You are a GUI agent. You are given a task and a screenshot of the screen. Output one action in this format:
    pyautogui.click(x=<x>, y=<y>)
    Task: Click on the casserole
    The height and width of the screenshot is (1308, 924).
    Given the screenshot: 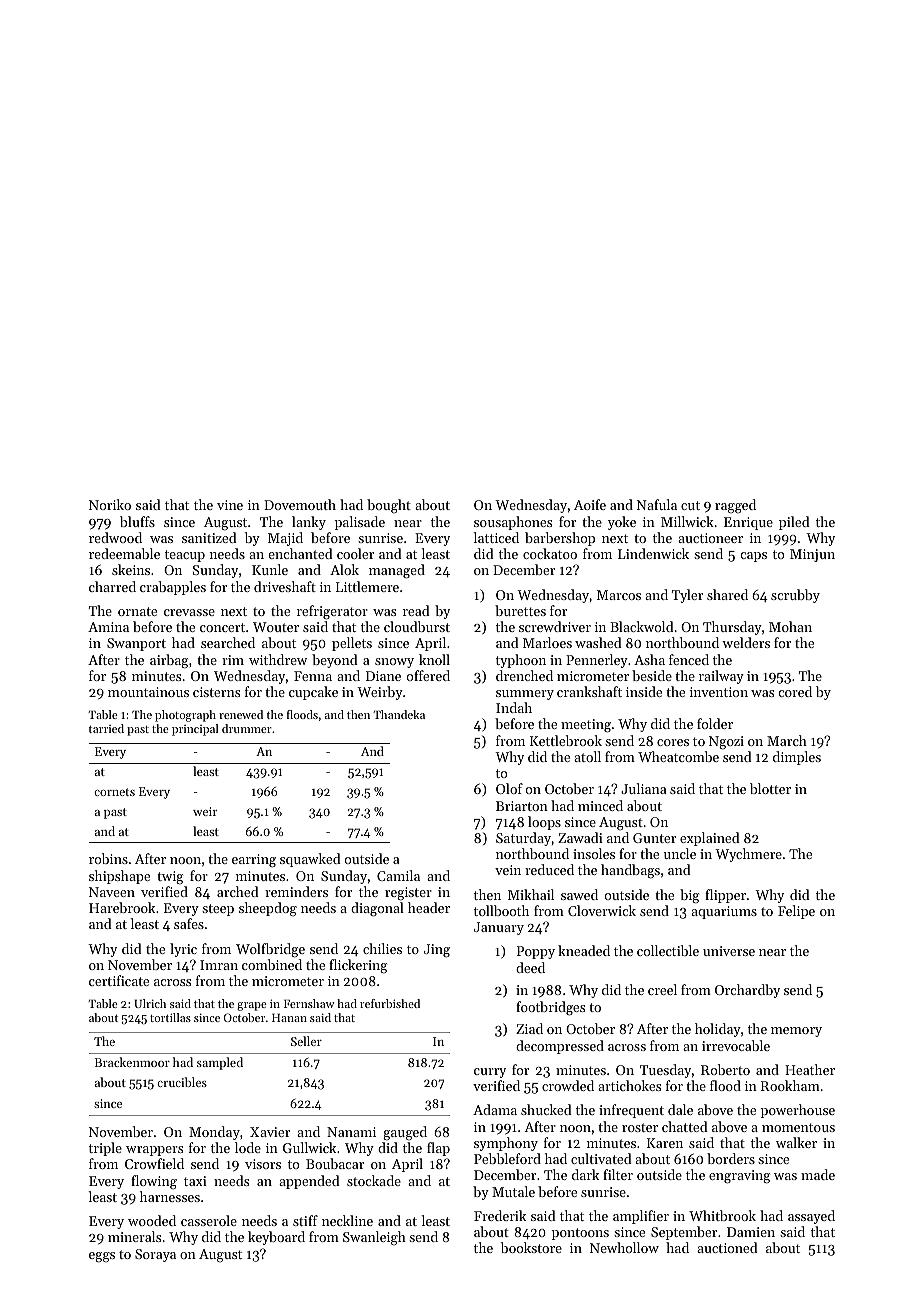 What is the action you would take?
    pyautogui.click(x=209, y=1220)
